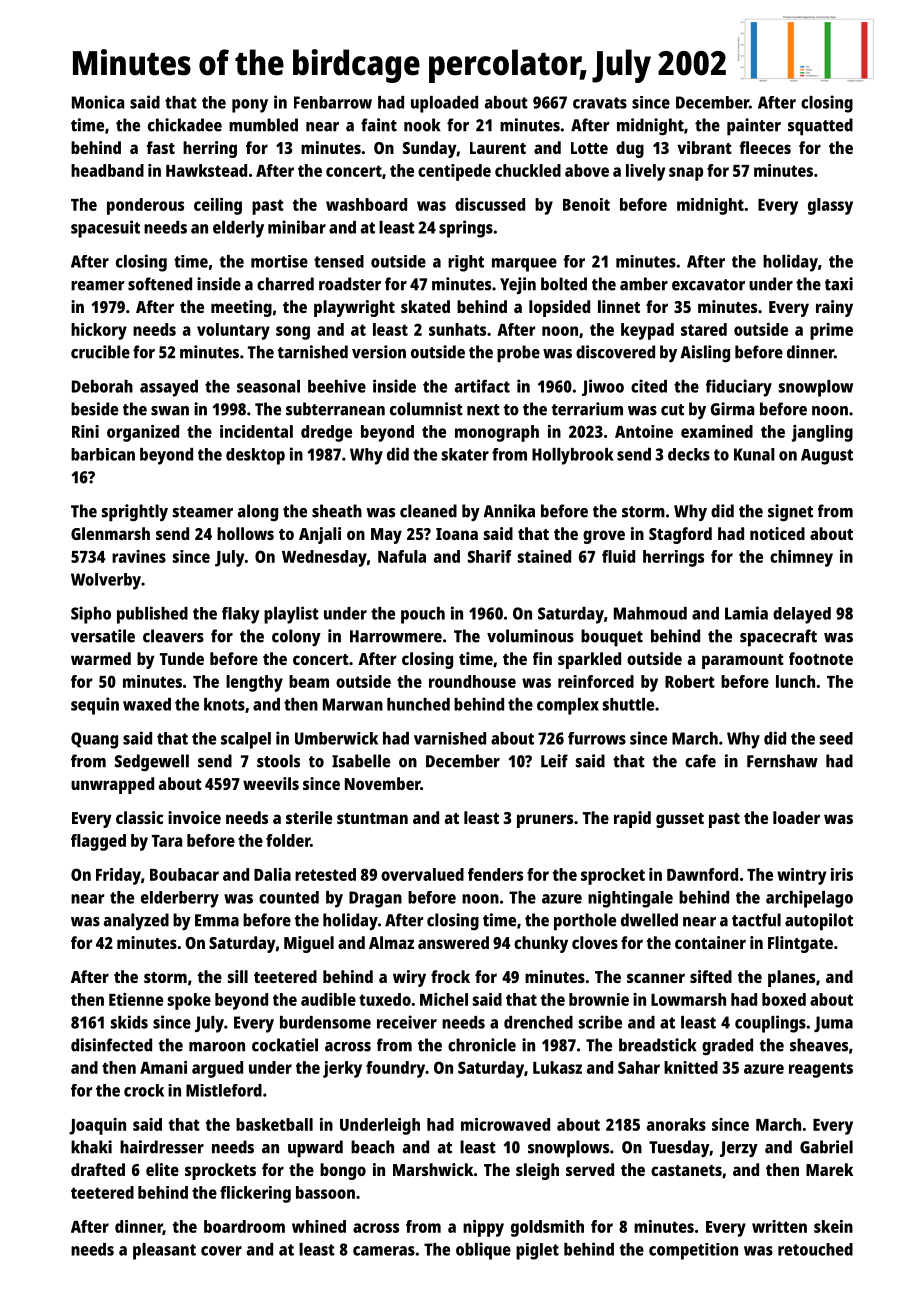  I want to click on Fenbarrow, so click(333, 102).
